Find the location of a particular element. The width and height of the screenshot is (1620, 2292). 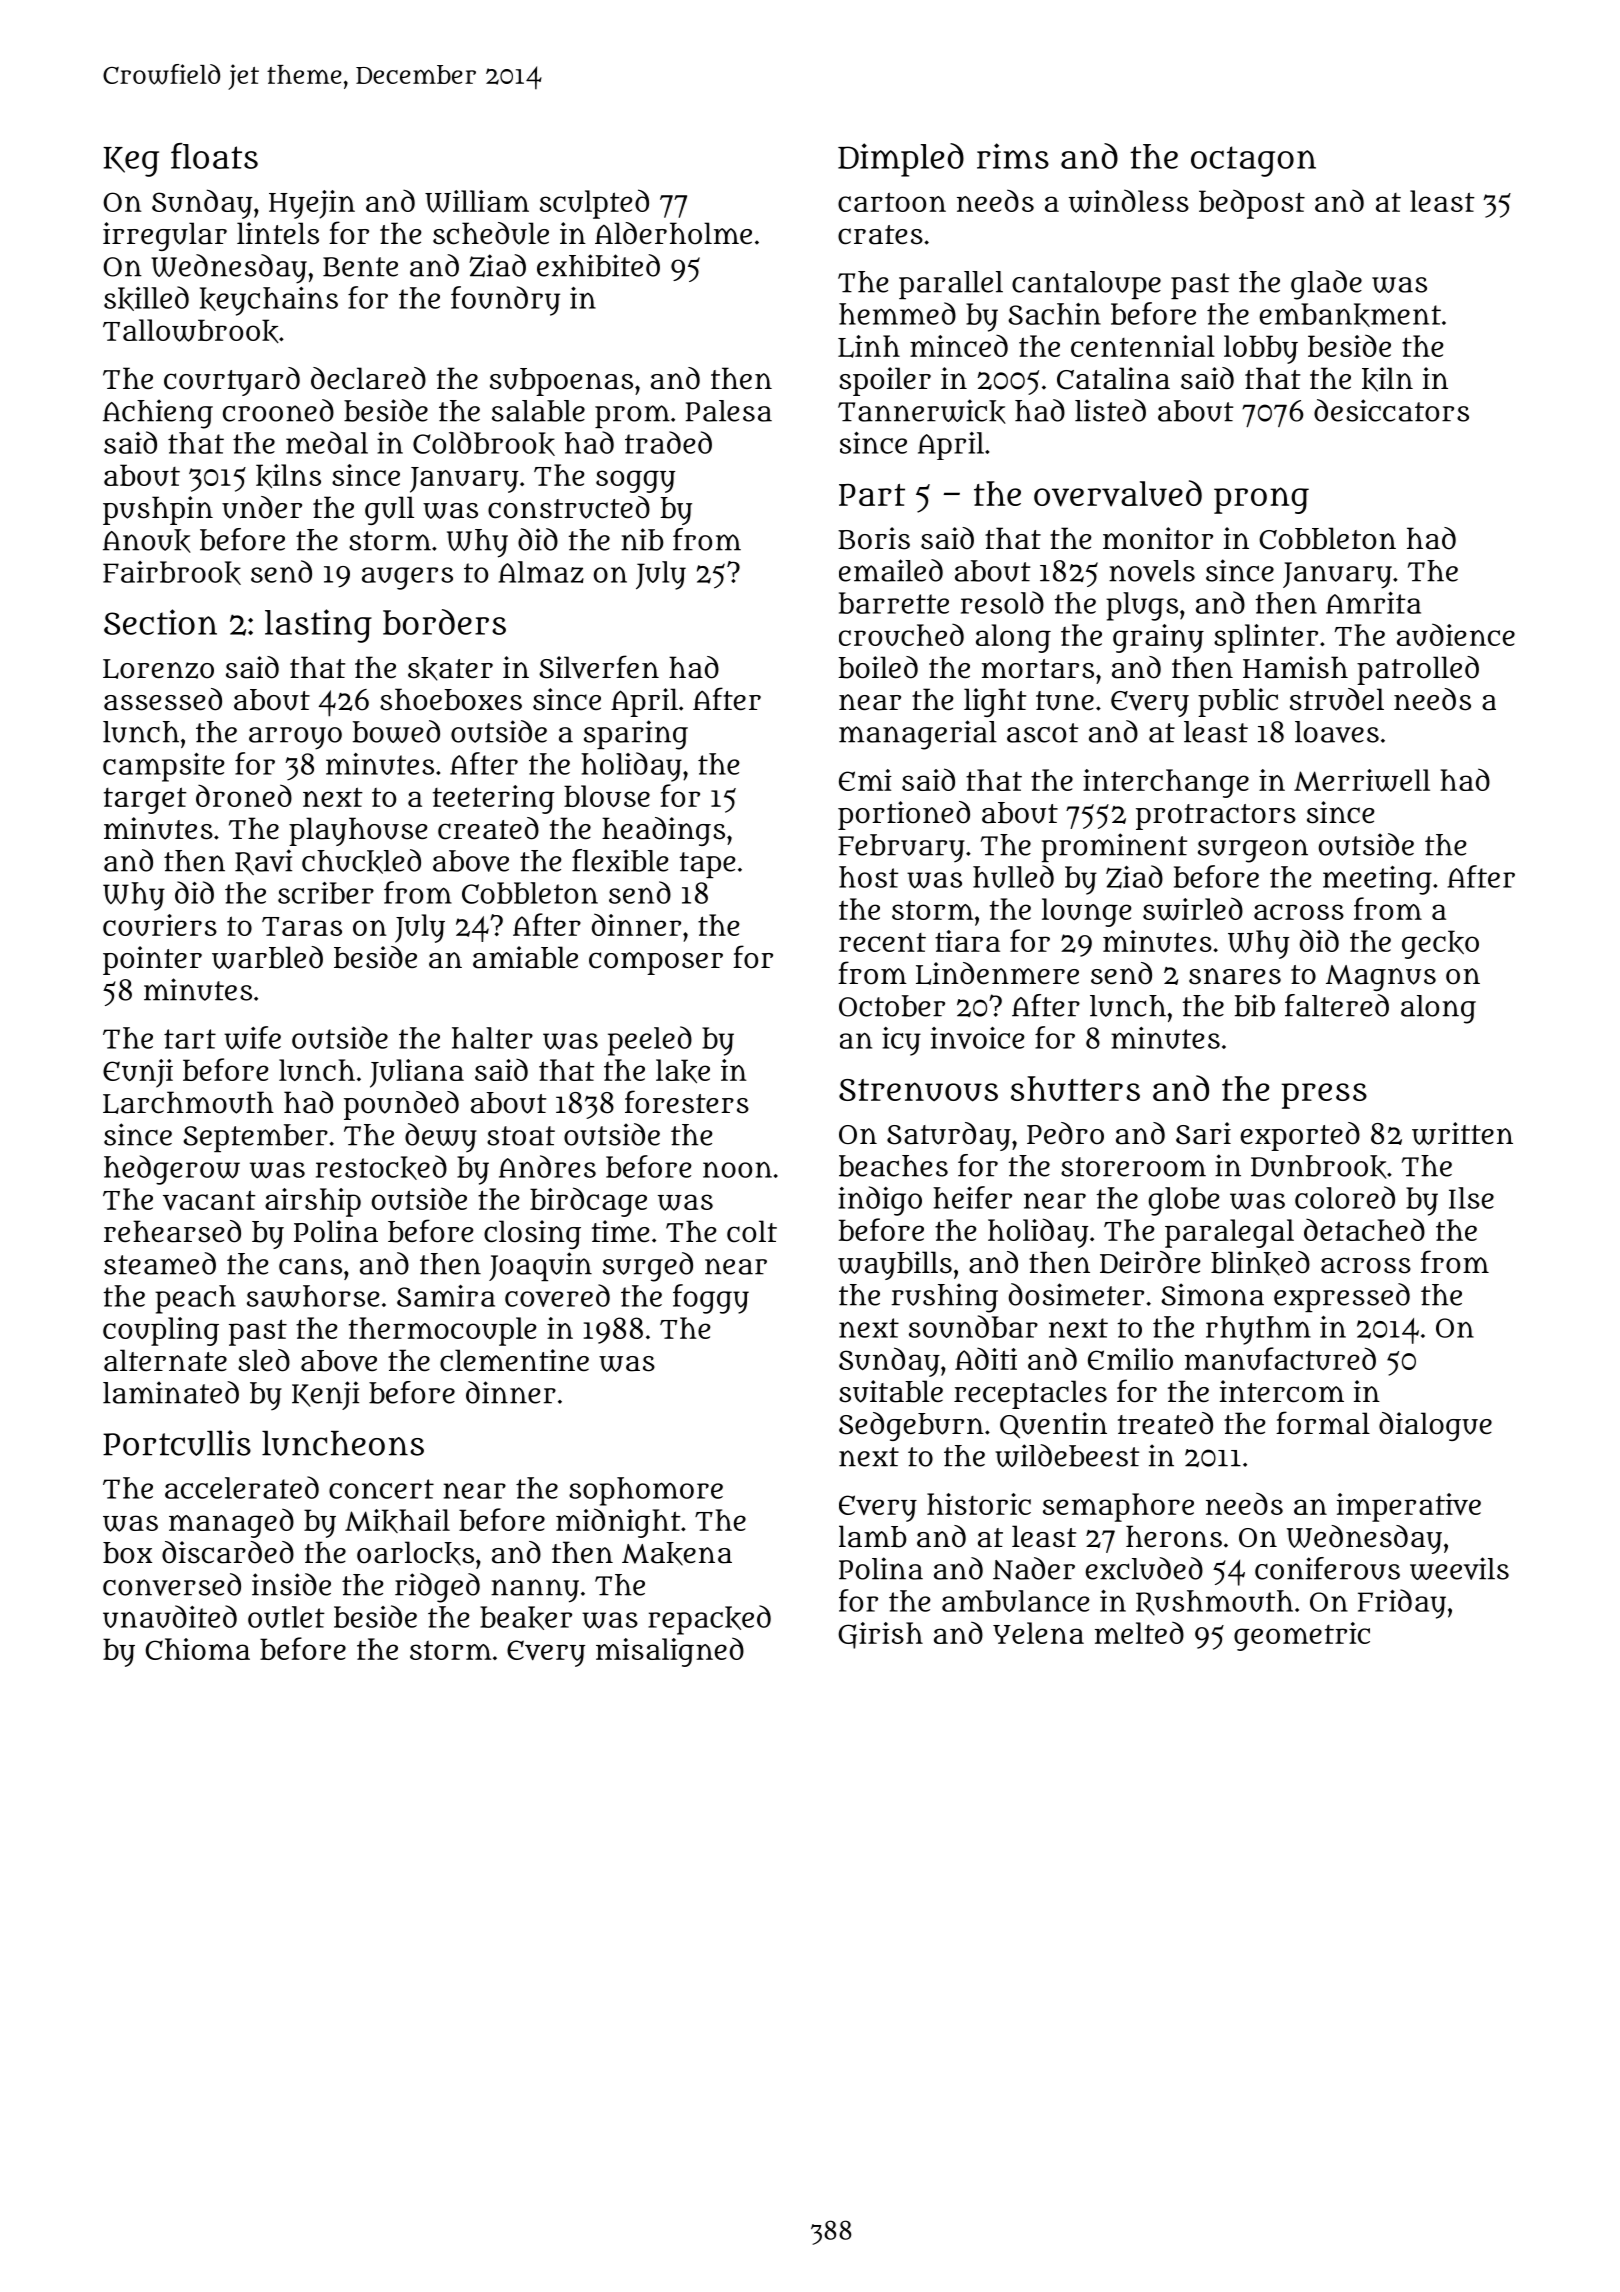

glade is located at coordinates (1326, 285).
